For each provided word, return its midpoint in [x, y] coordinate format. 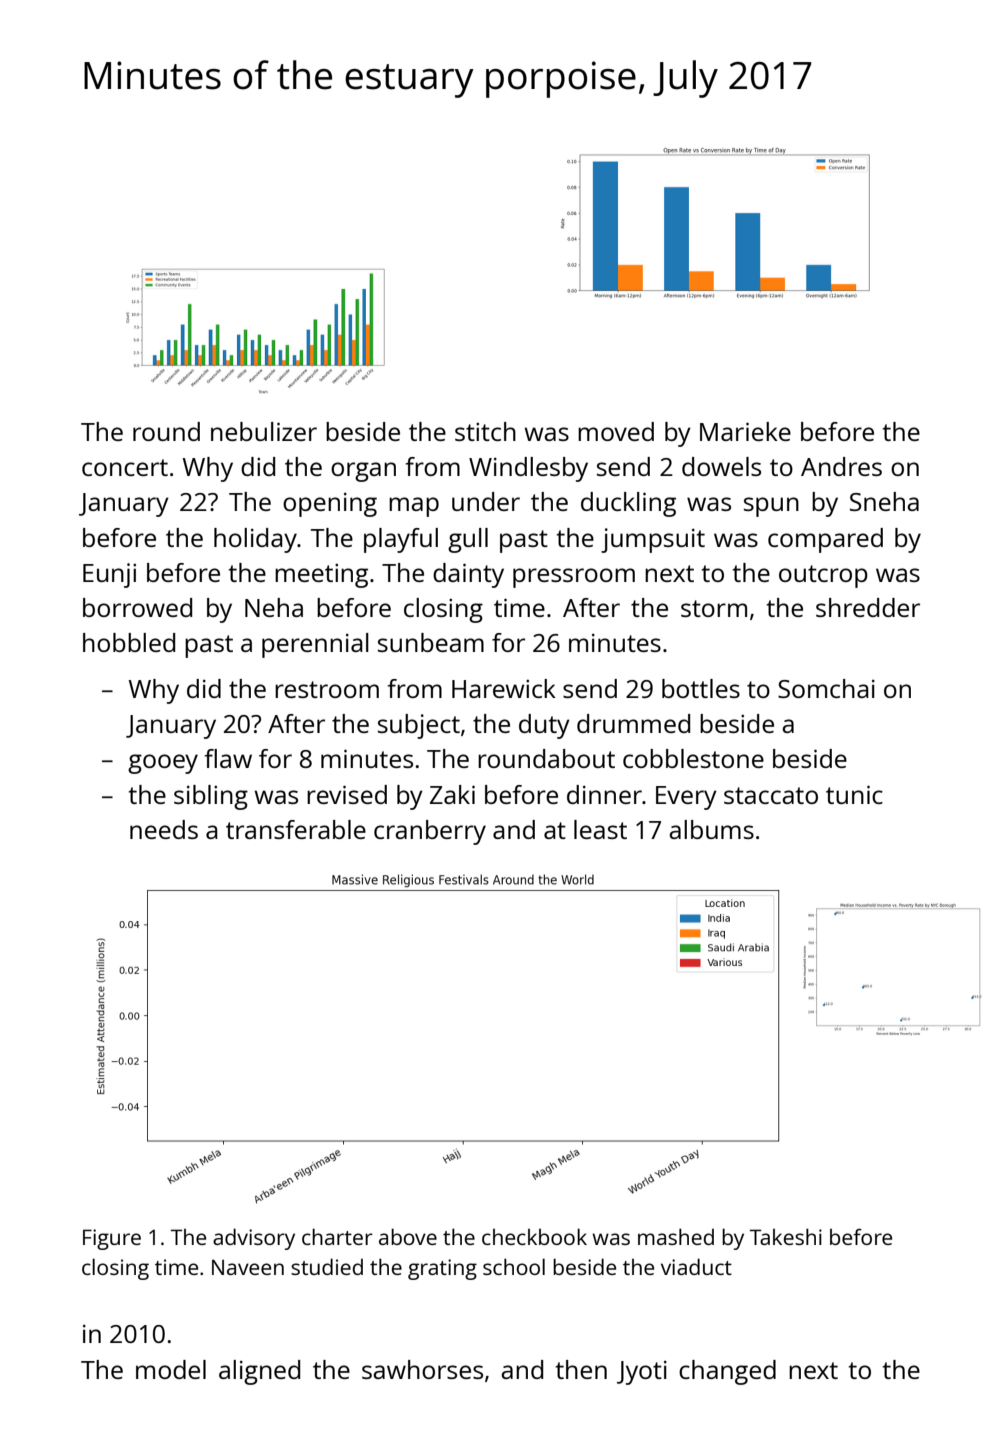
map [414, 507]
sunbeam [431, 642]
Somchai [826, 688]
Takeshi [786, 1236]
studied [327, 1266]
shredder [868, 607]
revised [347, 794]
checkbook [534, 1236]
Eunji [109, 575]
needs [164, 829]
